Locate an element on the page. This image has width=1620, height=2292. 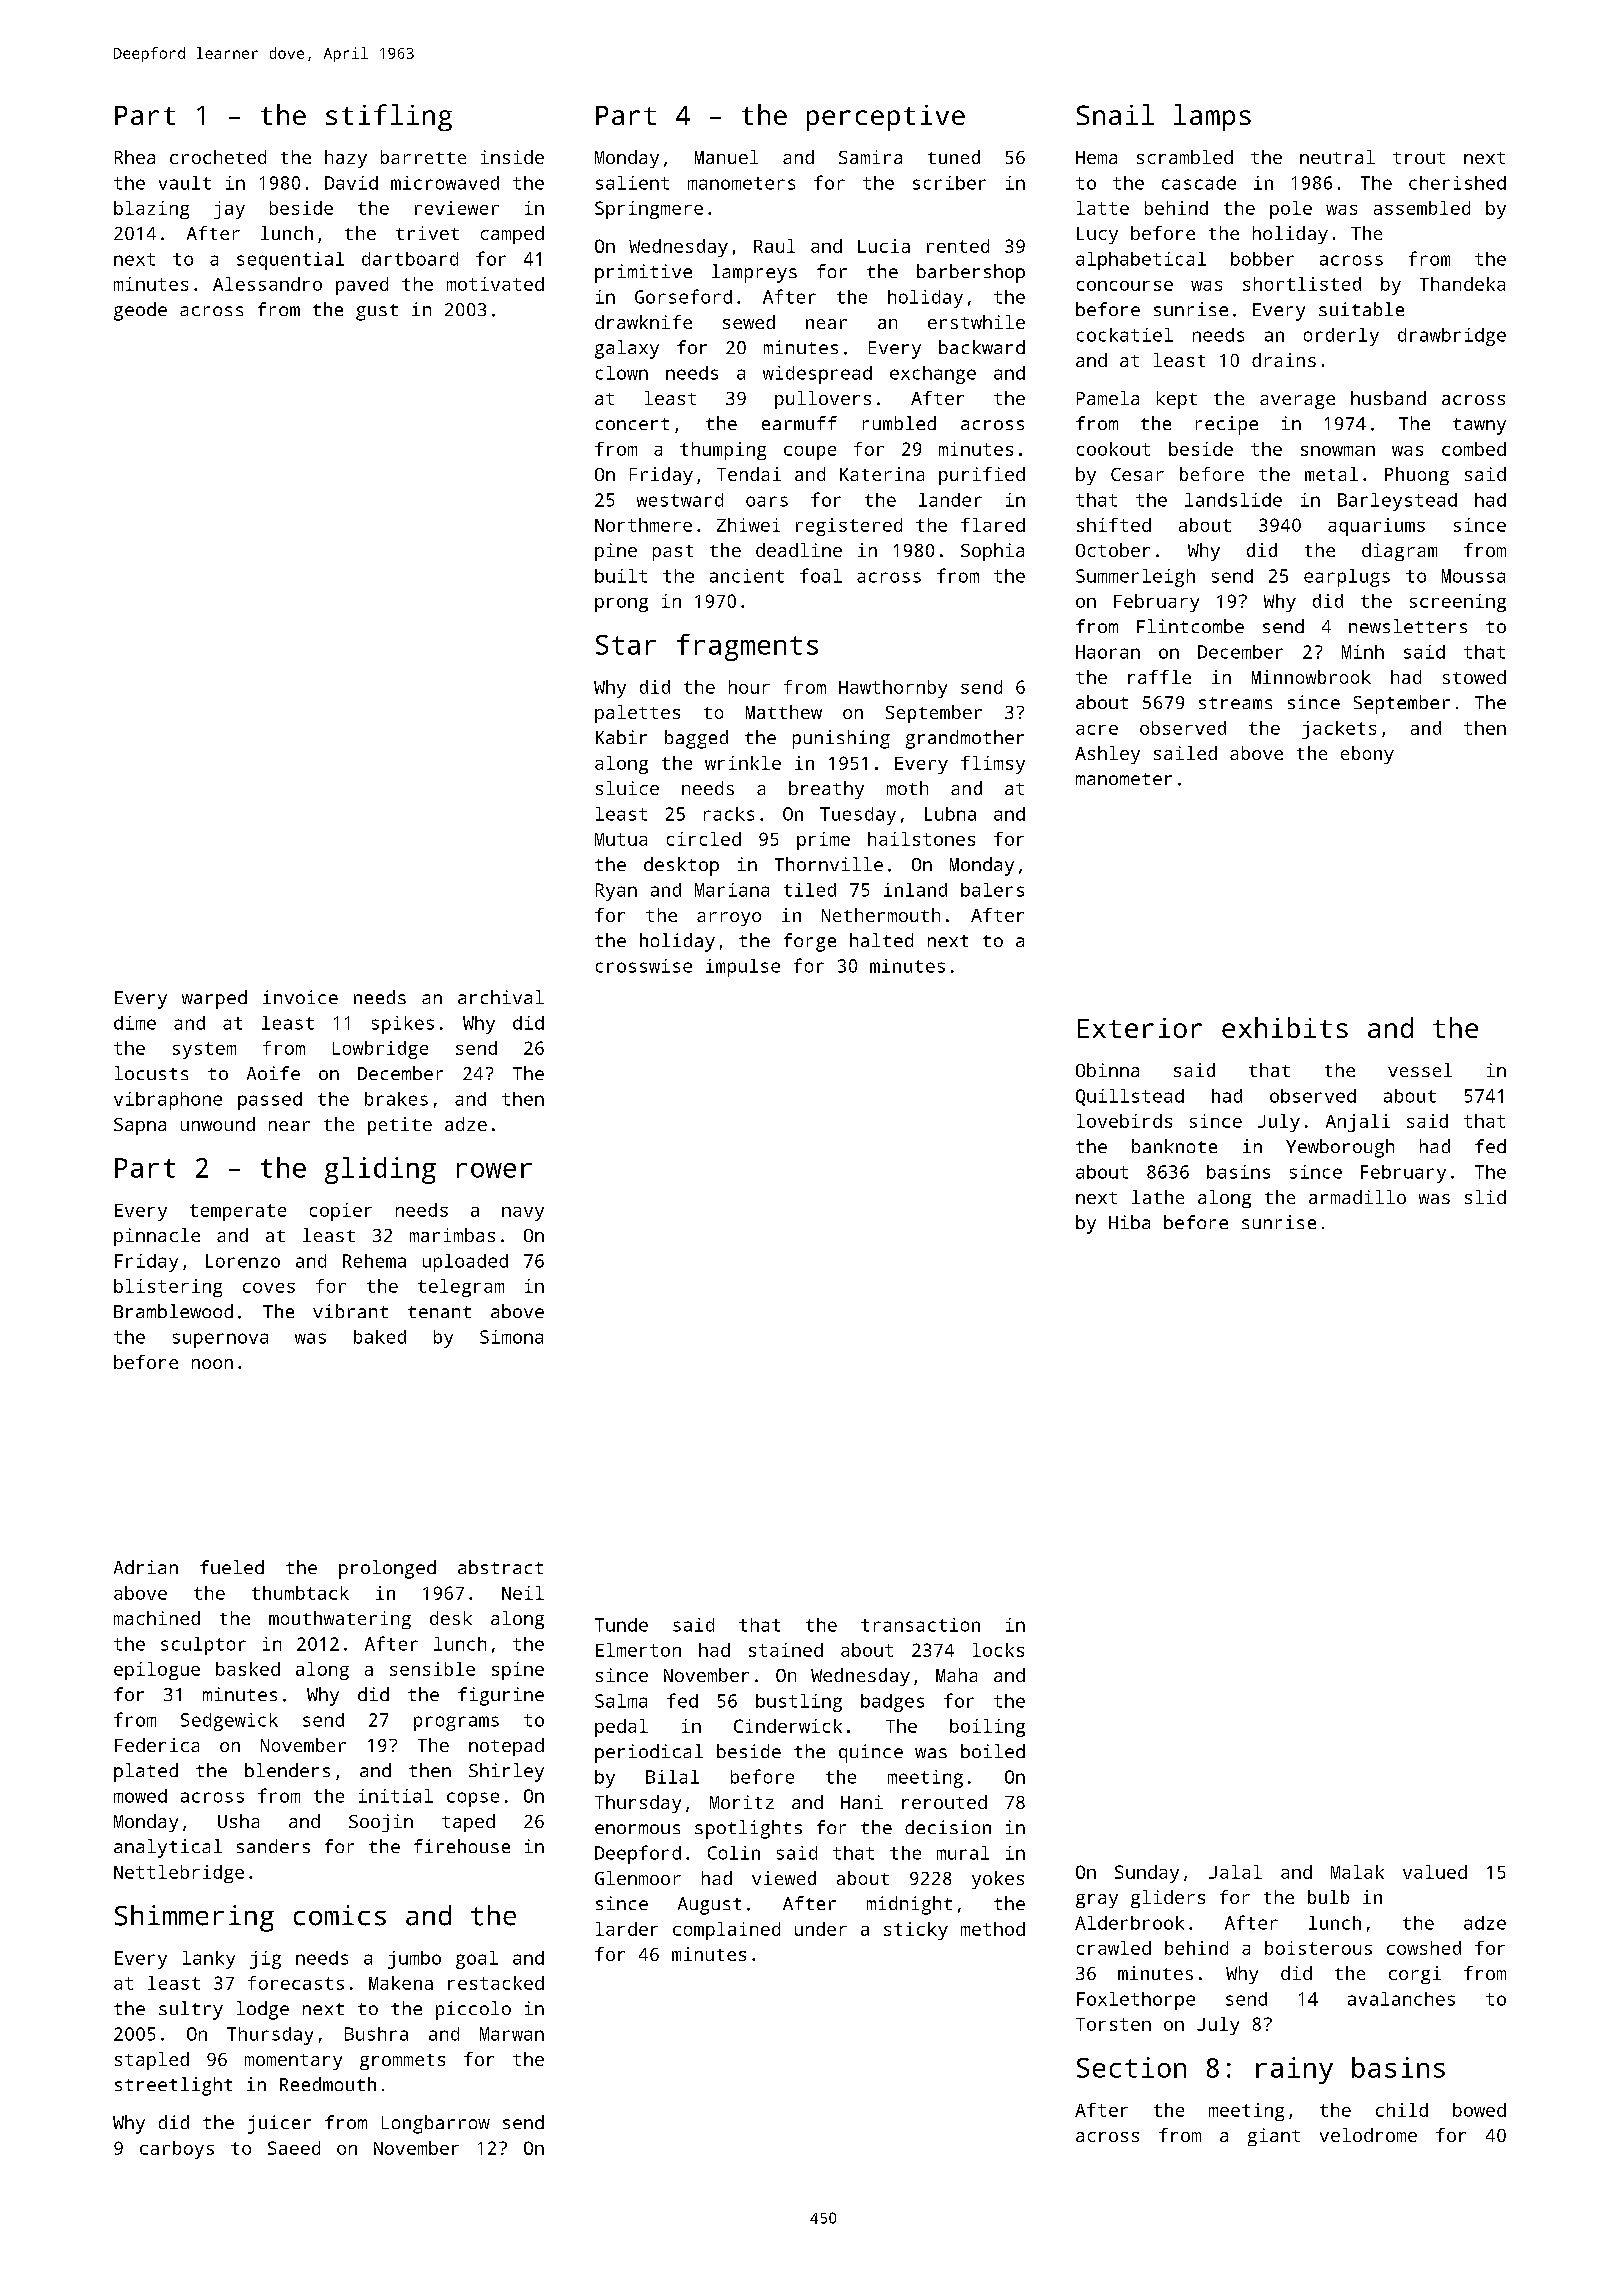
carboys is located at coordinates (177, 2150).
